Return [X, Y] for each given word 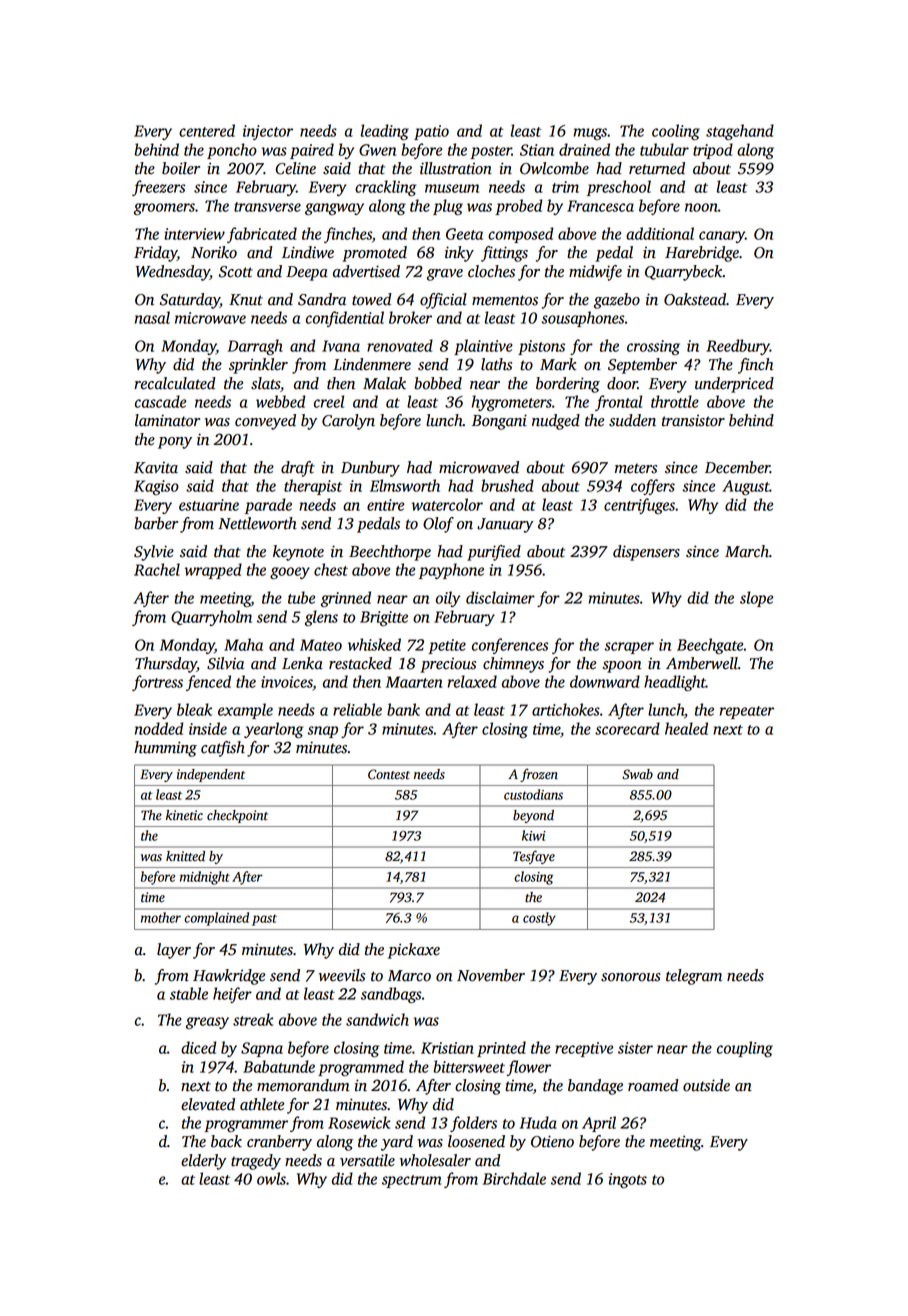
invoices [287, 682]
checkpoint [237, 816]
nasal [152, 317]
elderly [203, 1162]
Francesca [600, 206]
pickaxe [414, 951]
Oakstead [695, 299]
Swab [637, 774]
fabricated [262, 235]
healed [686, 728]
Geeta [464, 234]
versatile [367, 1160]
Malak [384, 383]
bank [403, 709]
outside [706, 1085]
